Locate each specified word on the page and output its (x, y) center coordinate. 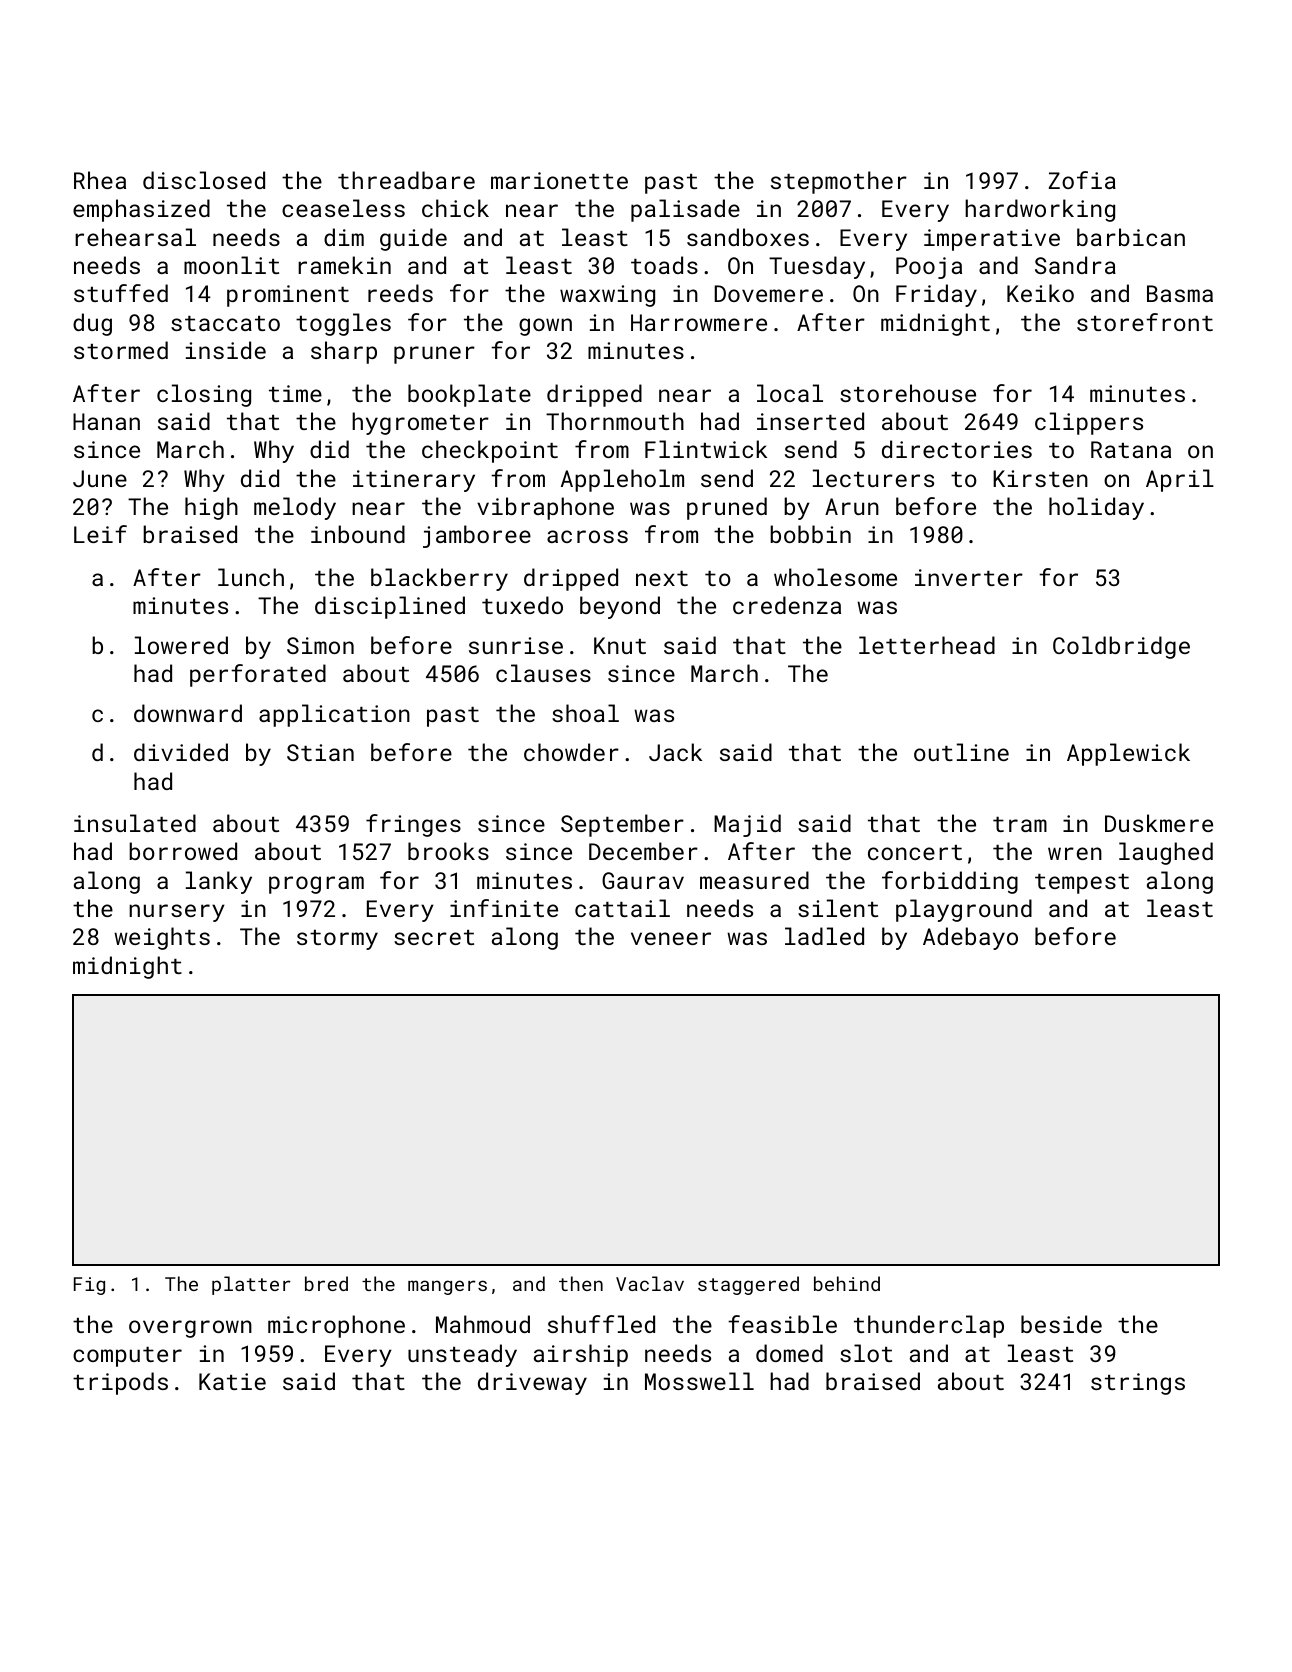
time (295, 393)
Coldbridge (1121, 647)
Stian (320, 752)
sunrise (516, 645)
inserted (810, 421)
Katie (232, 1381)
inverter (969, 577)
